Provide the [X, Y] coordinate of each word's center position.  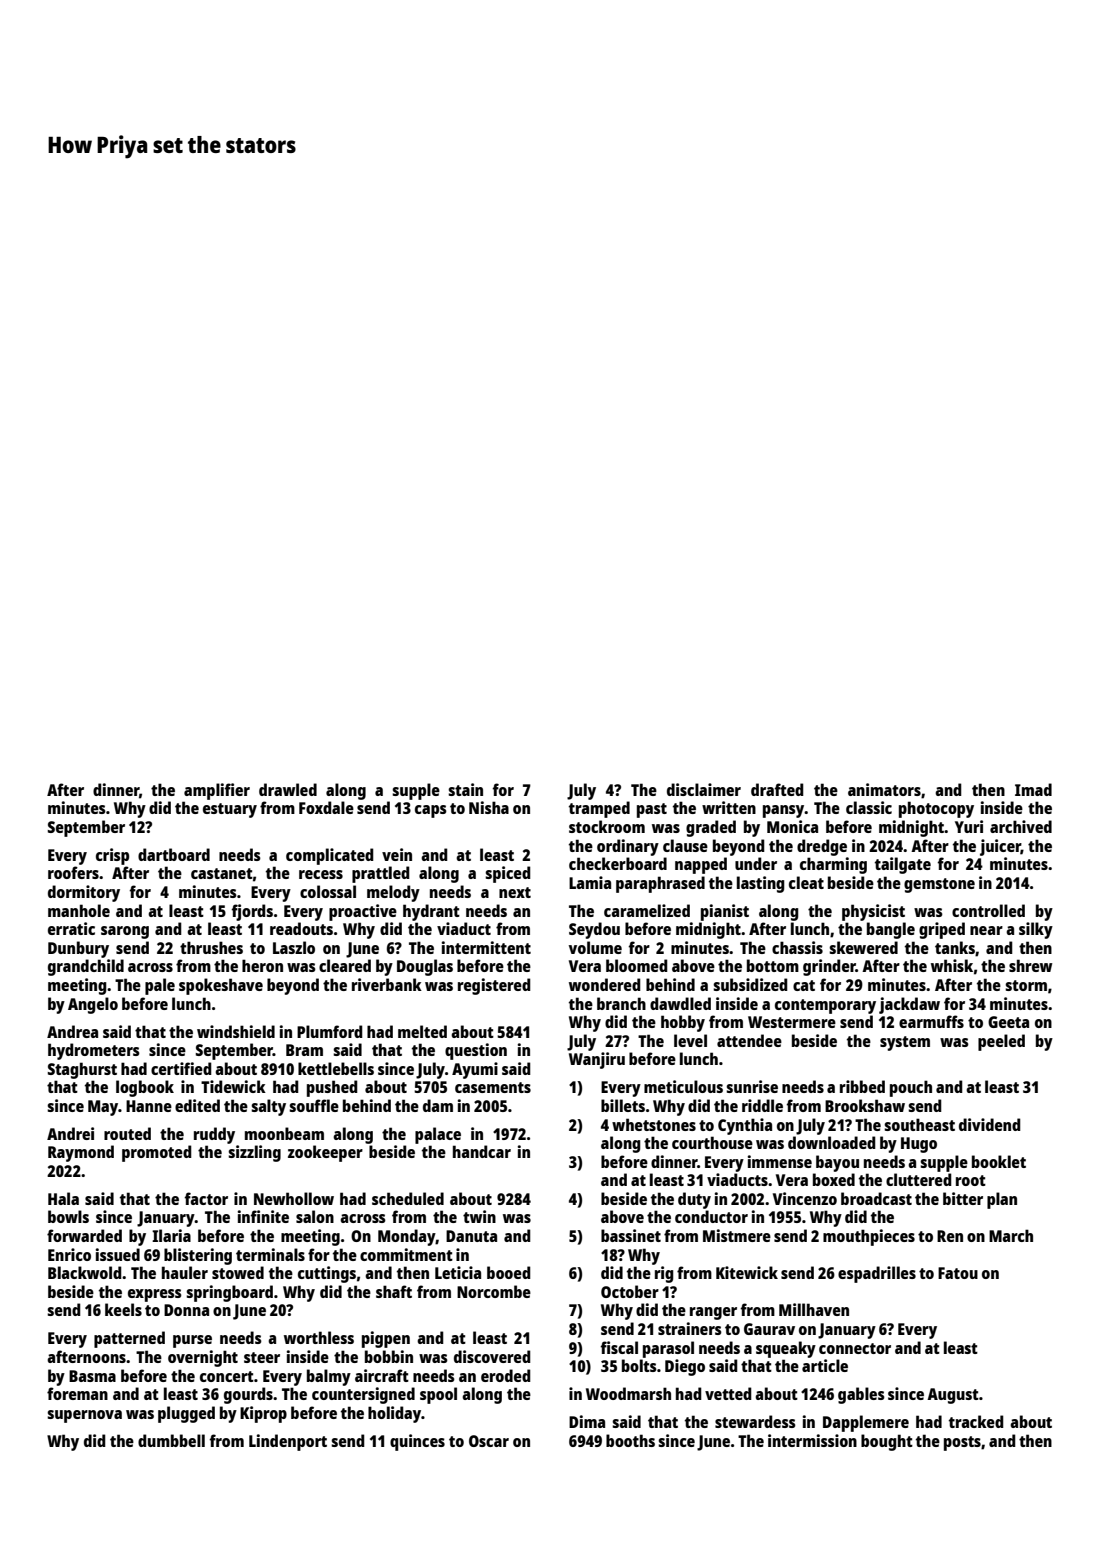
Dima [587, 1421]
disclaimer [704, 789]
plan [1002, 1200]
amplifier [217, 791]
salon [315, 1216]
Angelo [93, 1005]
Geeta [1008, 1022]
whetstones [654, 1124]
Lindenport [288, 1442]
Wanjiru [597, 1060]
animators [884, 789]
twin [479, 1216]
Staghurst [82, 1070]
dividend [990, 1124]
